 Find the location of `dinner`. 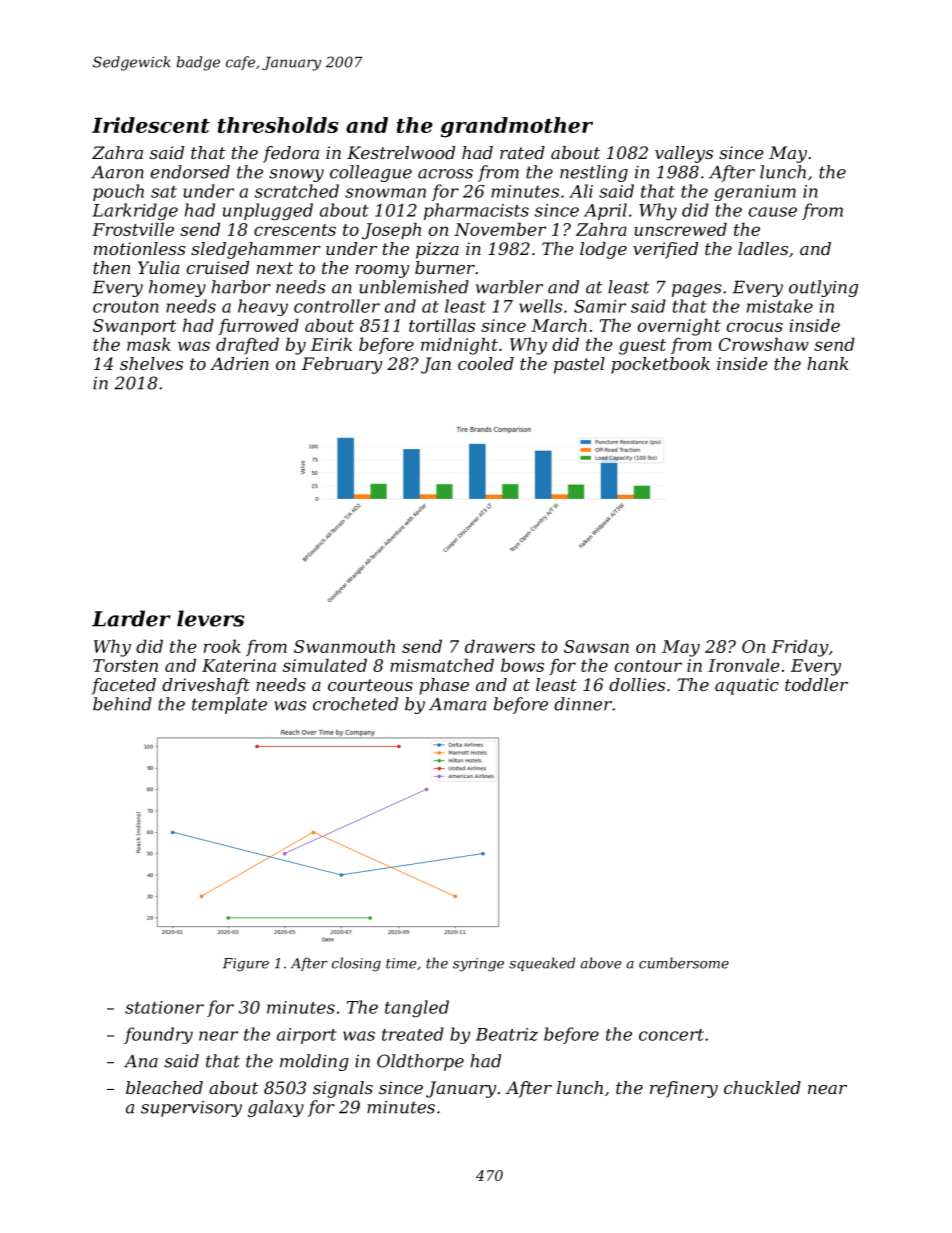

dinner is located at coordinates (583, 704).
